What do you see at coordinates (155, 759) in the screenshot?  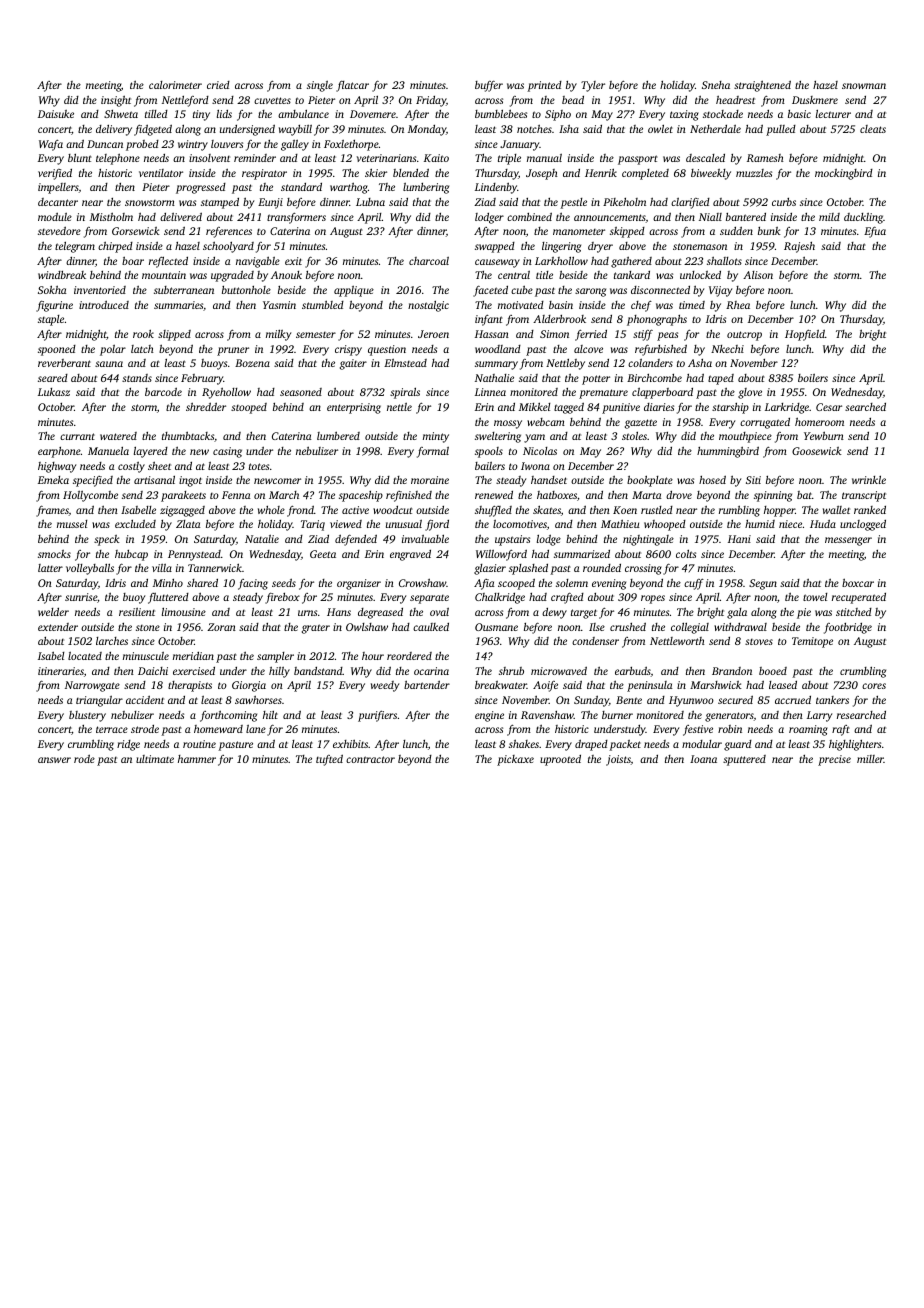 I see `ultimate` at bounding box center [155, 759].
